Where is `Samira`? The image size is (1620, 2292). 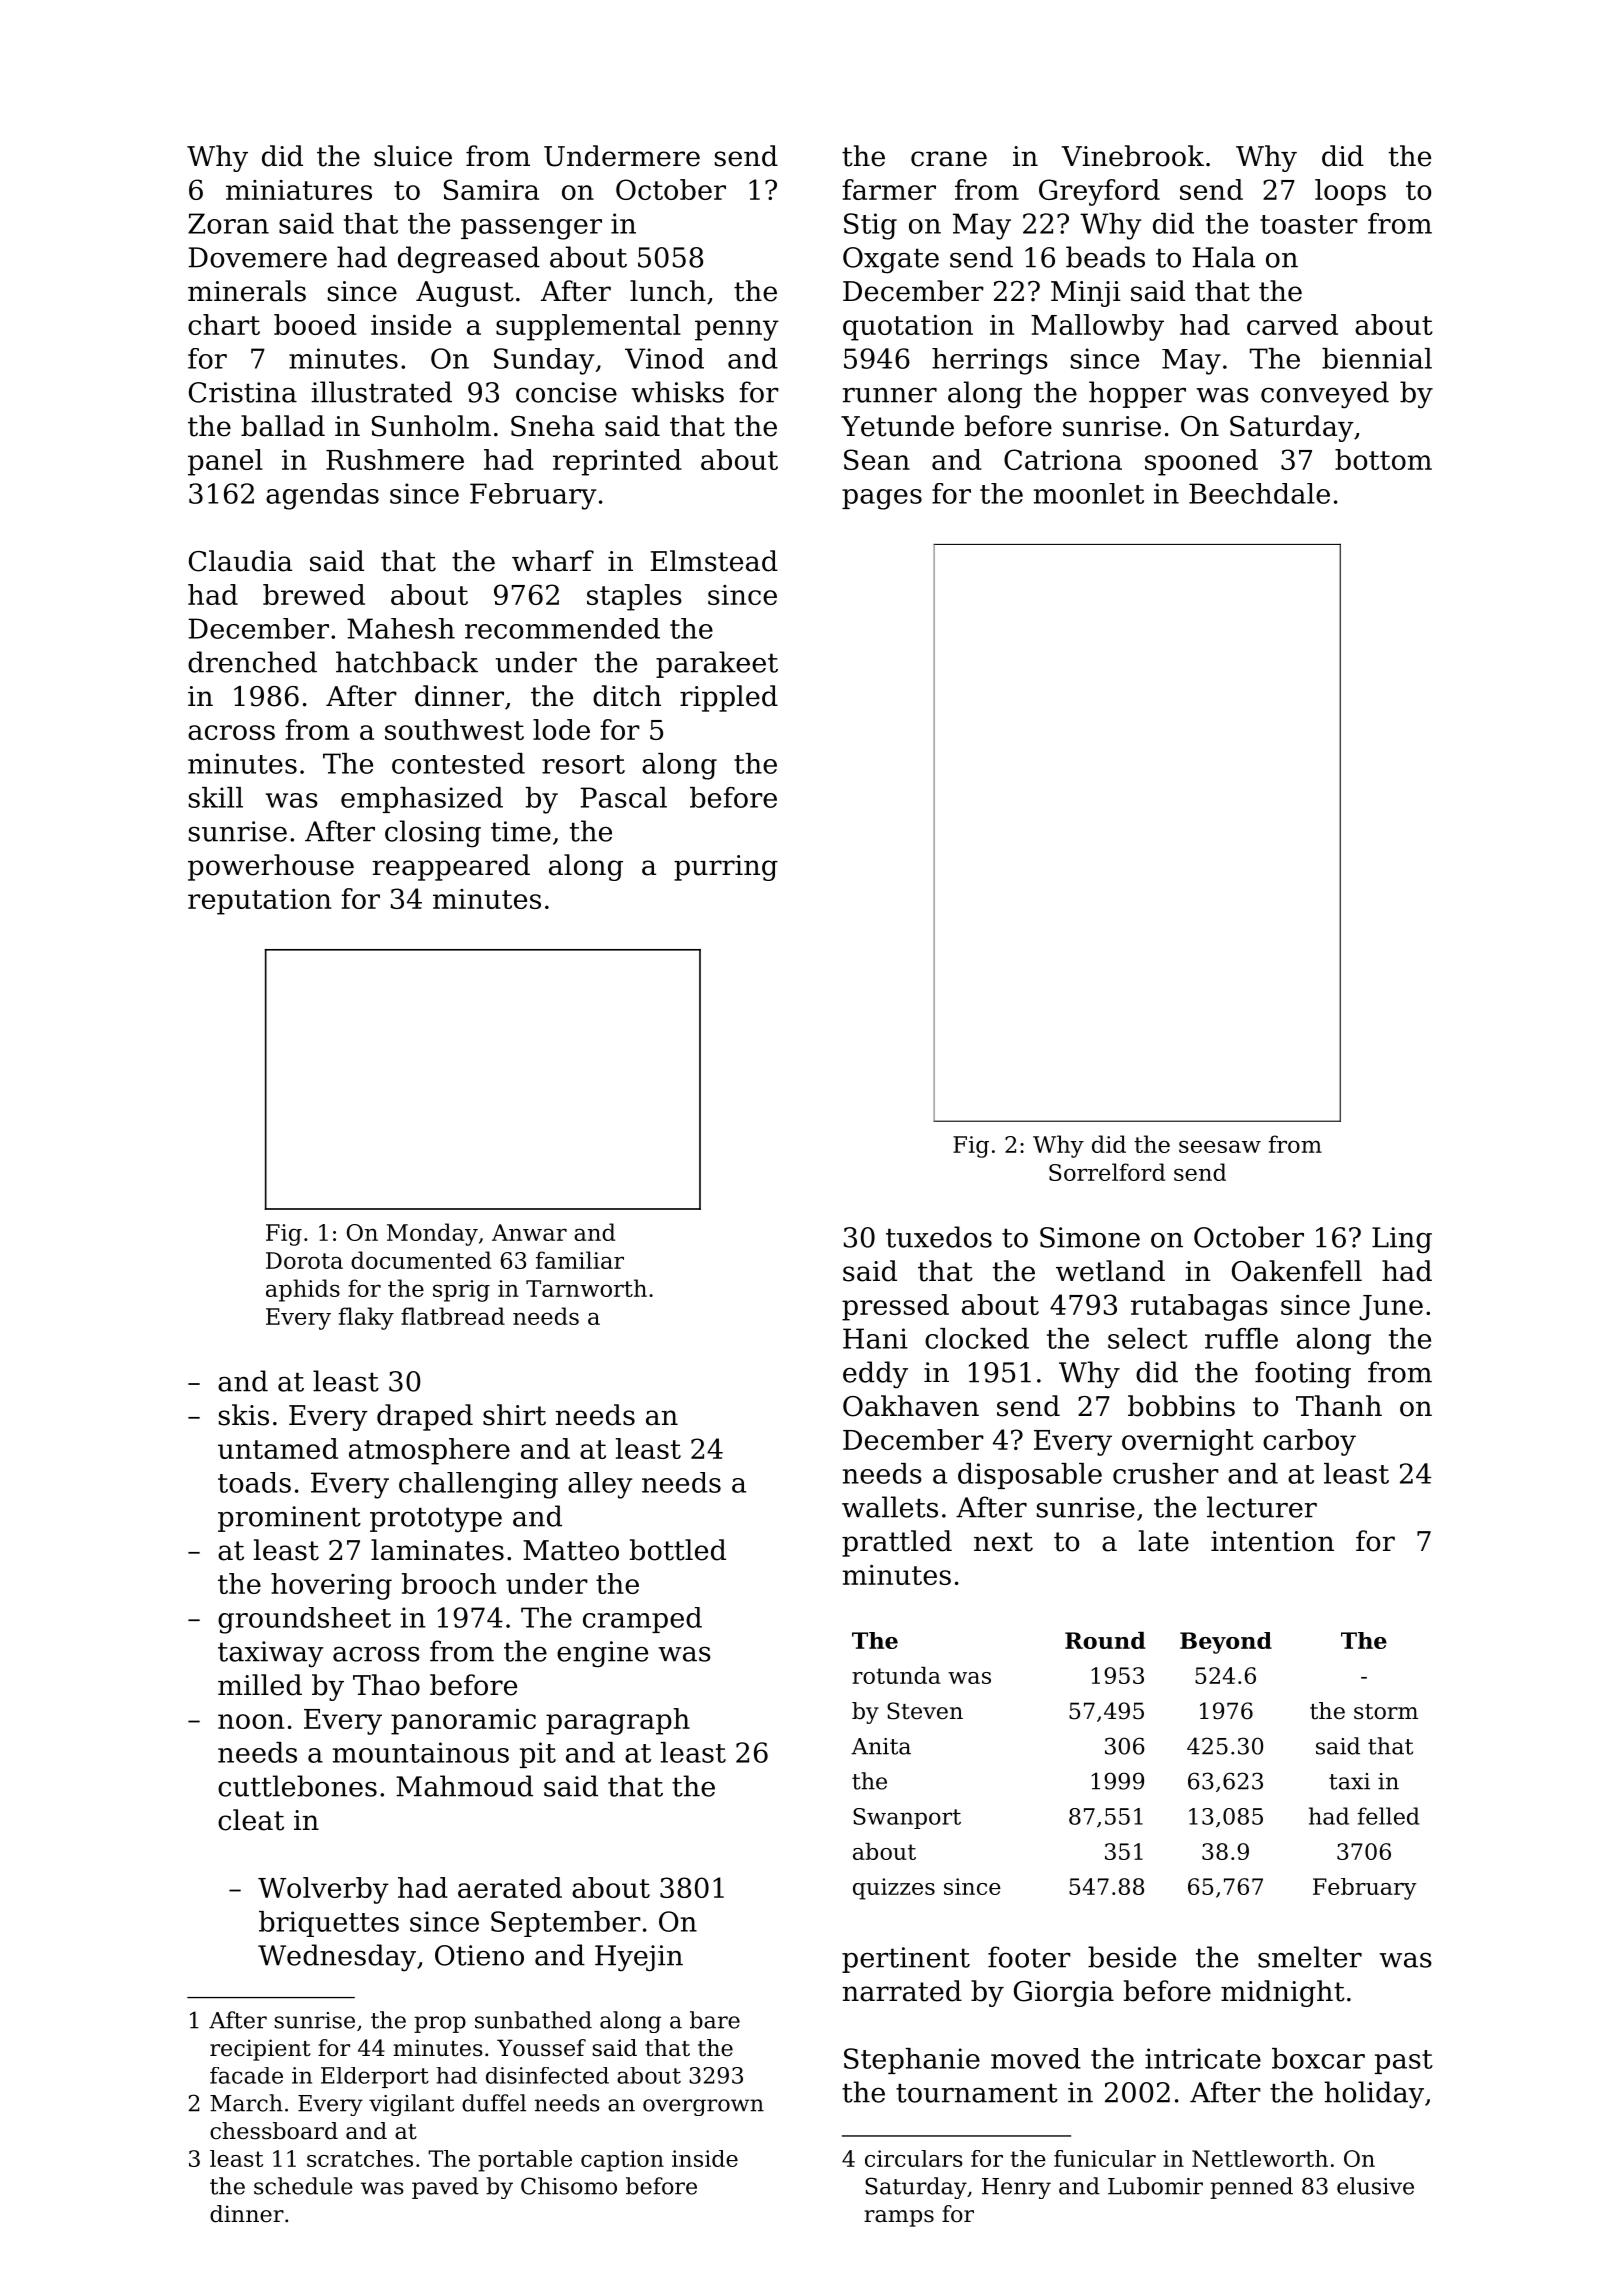
Samira is located at coordinates (491, 189).
